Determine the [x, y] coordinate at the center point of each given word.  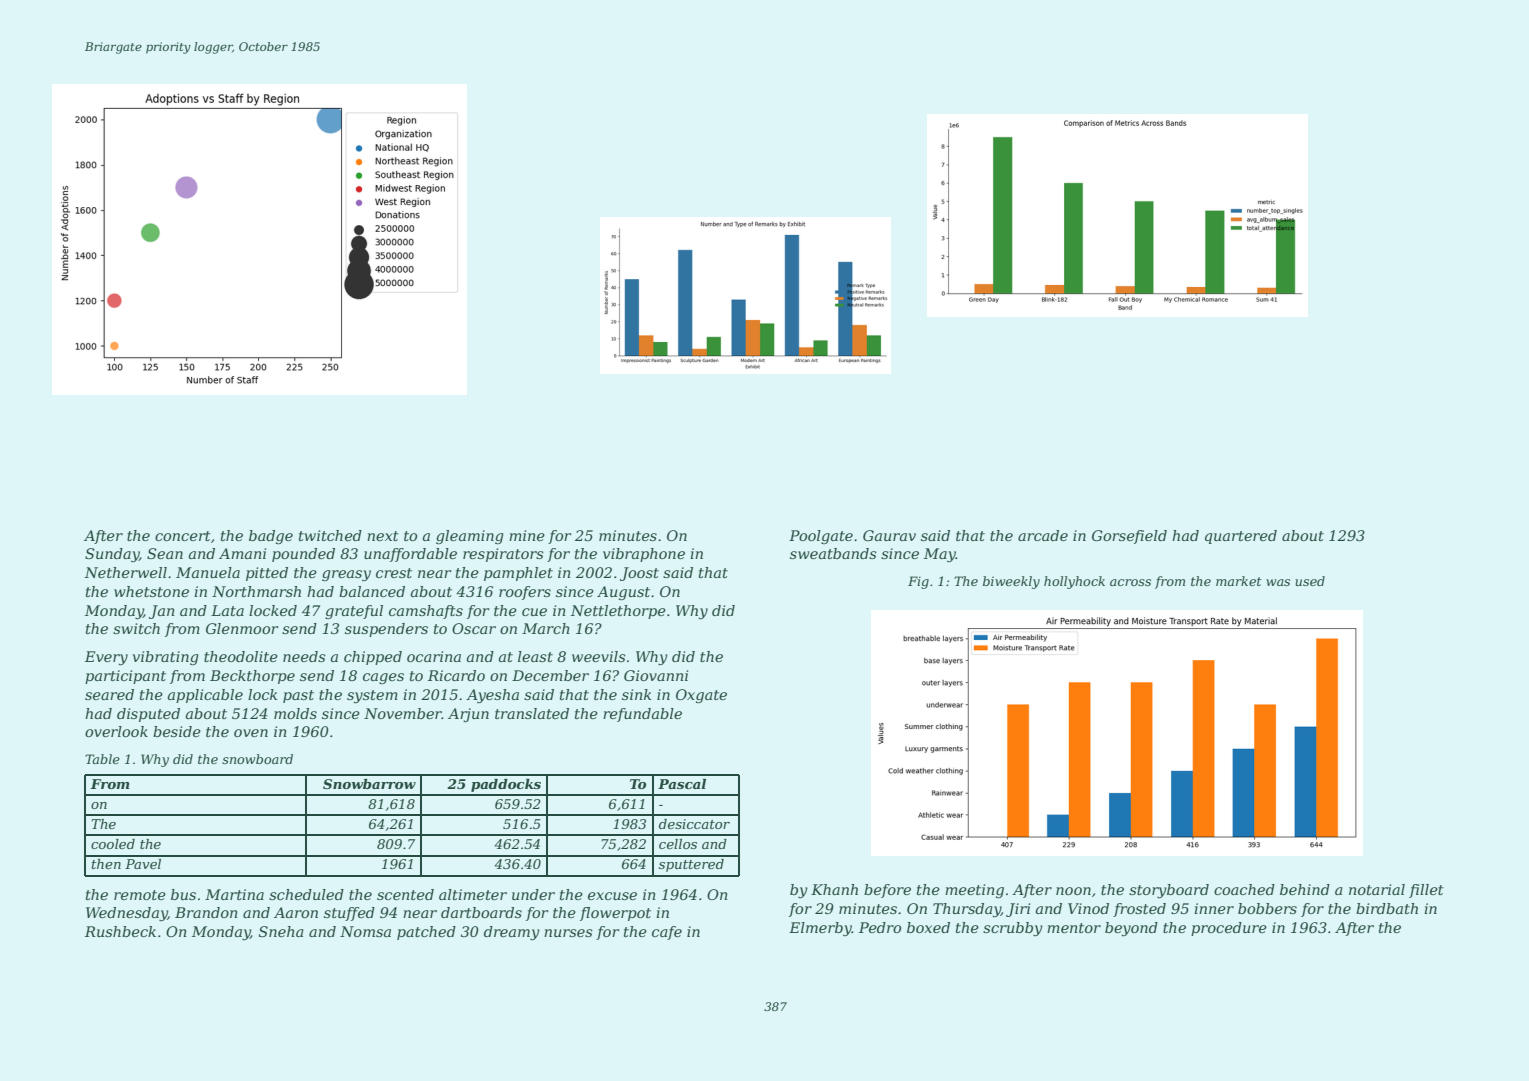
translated [532, 713]
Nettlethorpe [618, 612]
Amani [242, 553]
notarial [1377, 889]
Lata [227, 610]
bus [183, 894]
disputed [148, 715]
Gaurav [889, 535]
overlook [116, 731]
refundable [642, 715]
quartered [1241, 537]
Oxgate [701, 696]
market [1239, 581]
